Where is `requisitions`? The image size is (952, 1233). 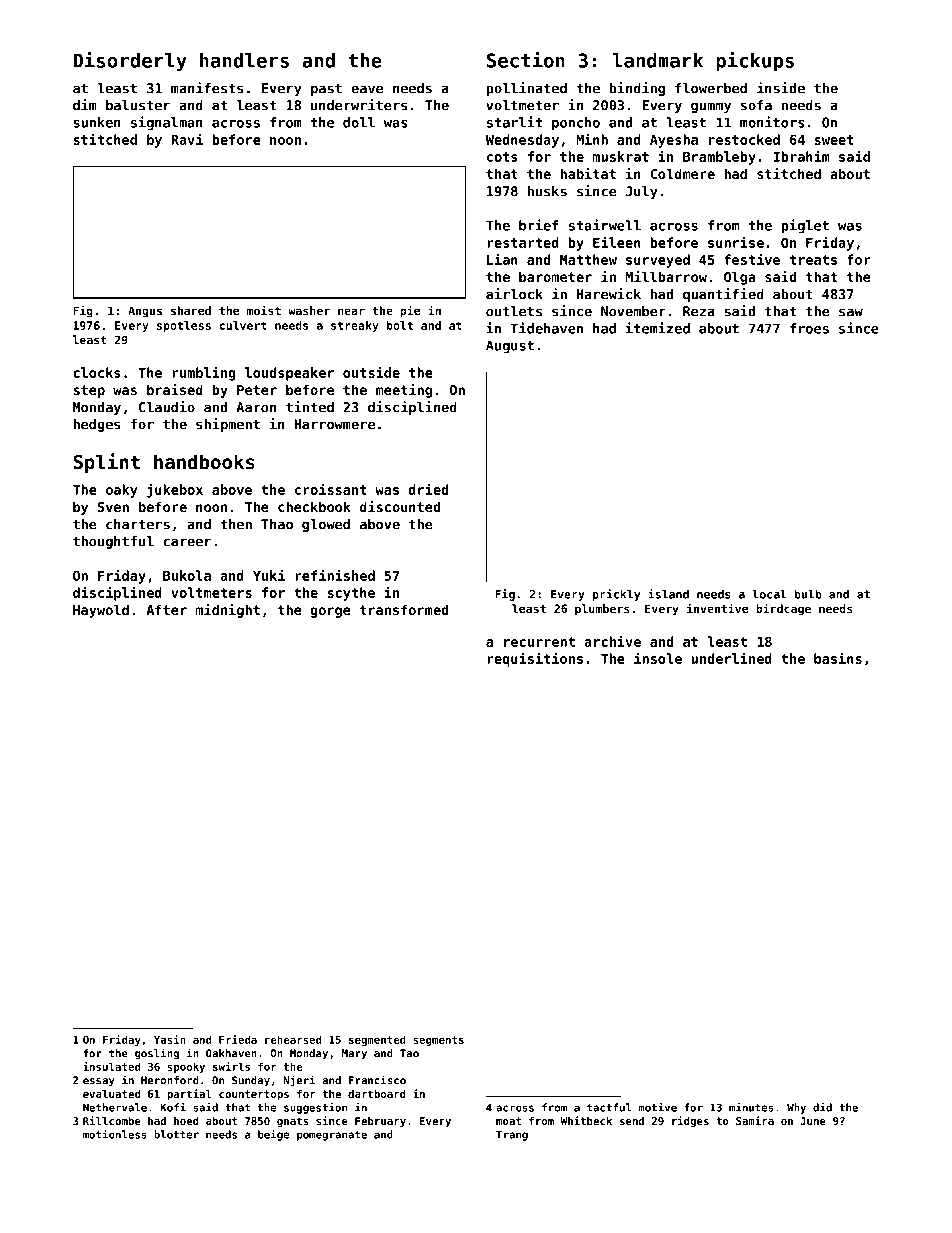
requisitions is located at coordinates (535, 659).
